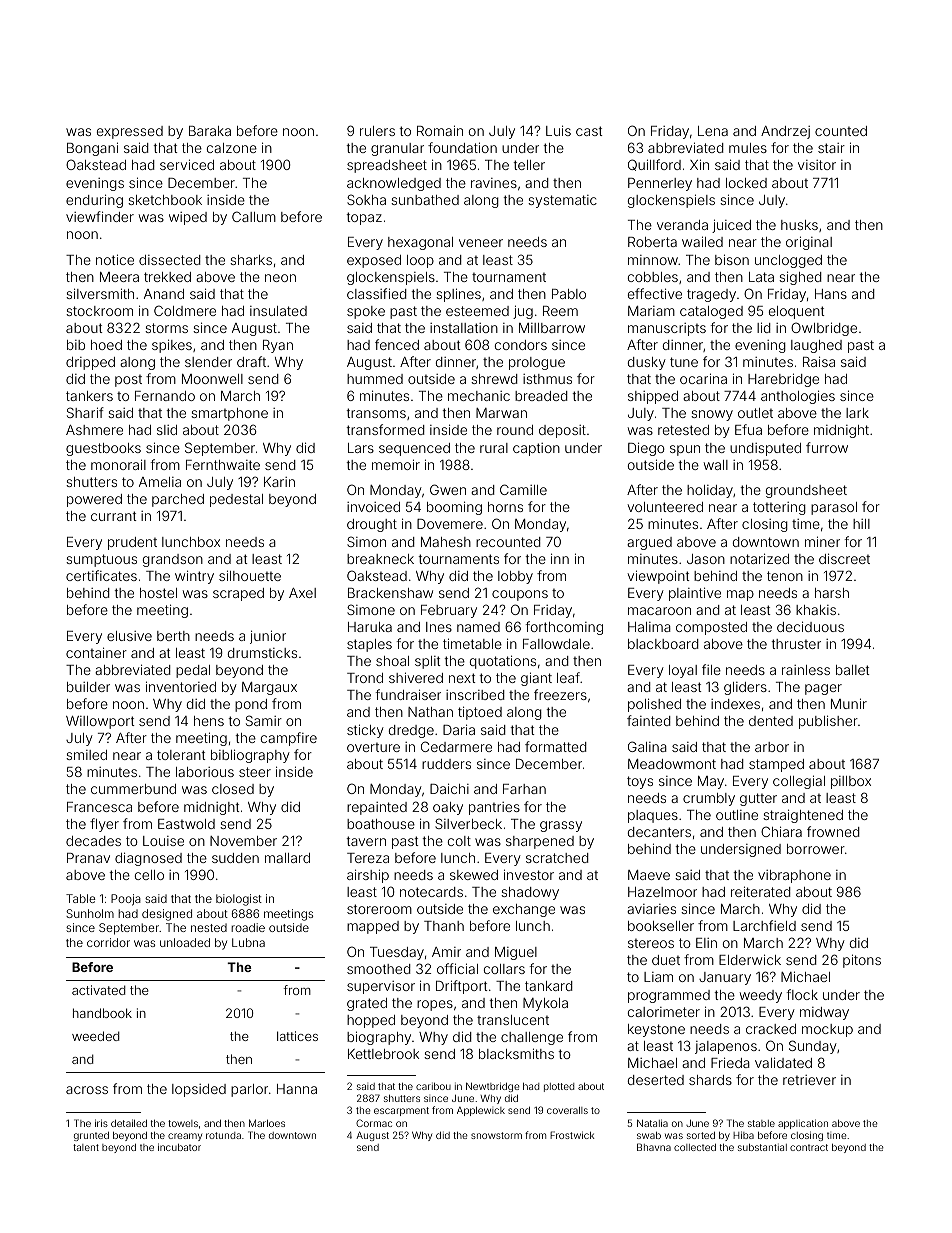  What do you see at coordinates (165, 200) in the document?
I see `sketchbook` at bounding box center [165, 200].
